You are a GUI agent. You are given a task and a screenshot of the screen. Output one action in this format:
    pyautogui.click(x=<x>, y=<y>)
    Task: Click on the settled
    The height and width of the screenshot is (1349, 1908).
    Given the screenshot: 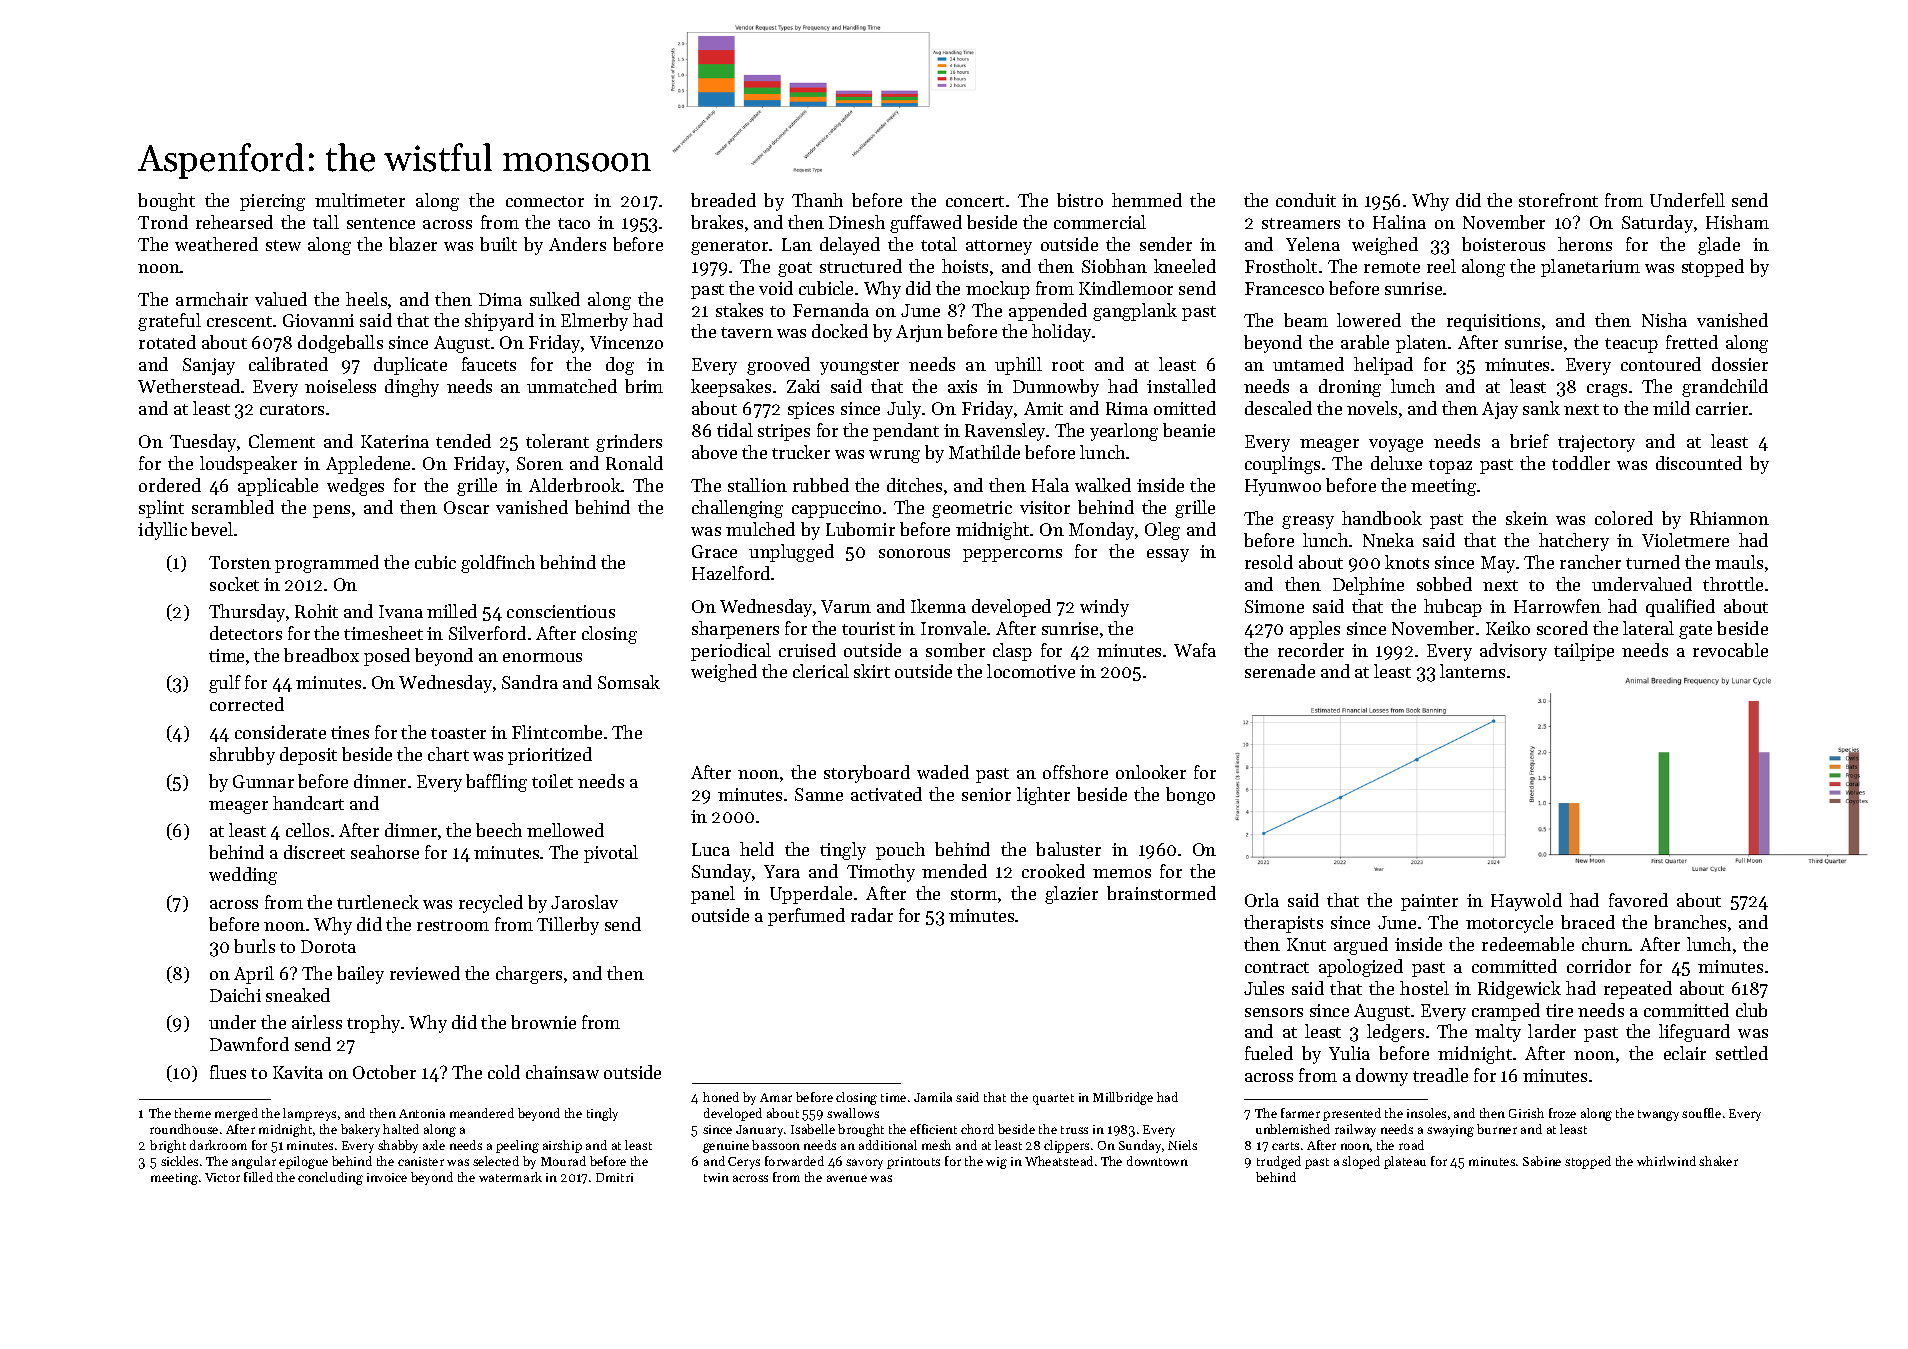 What is the action you would take?
    pyautogui.click(x=1742, y=1053)
